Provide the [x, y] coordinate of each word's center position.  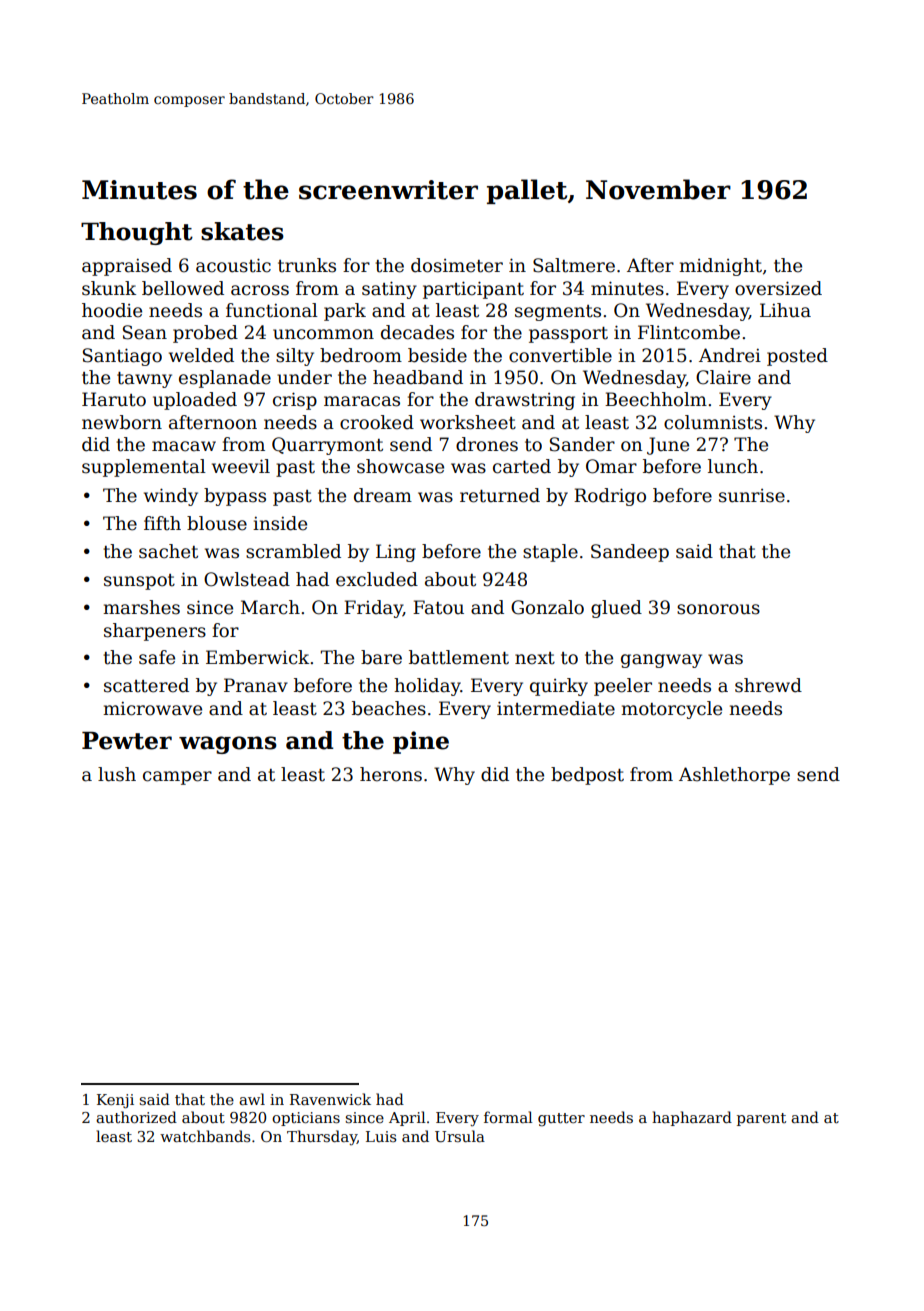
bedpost [587, 776]
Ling [396, 553]
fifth [162, 523]
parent [761, 1119]
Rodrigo [610, 497]
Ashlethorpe [734, 776]
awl [252, 1099]
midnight [720, 267]
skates [242, 231]
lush [117, 774]
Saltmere [574, 265]
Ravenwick [330, 1099]
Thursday [322, 1137]
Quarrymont [327, 446]
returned [500, 495]
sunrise [752, 496]
